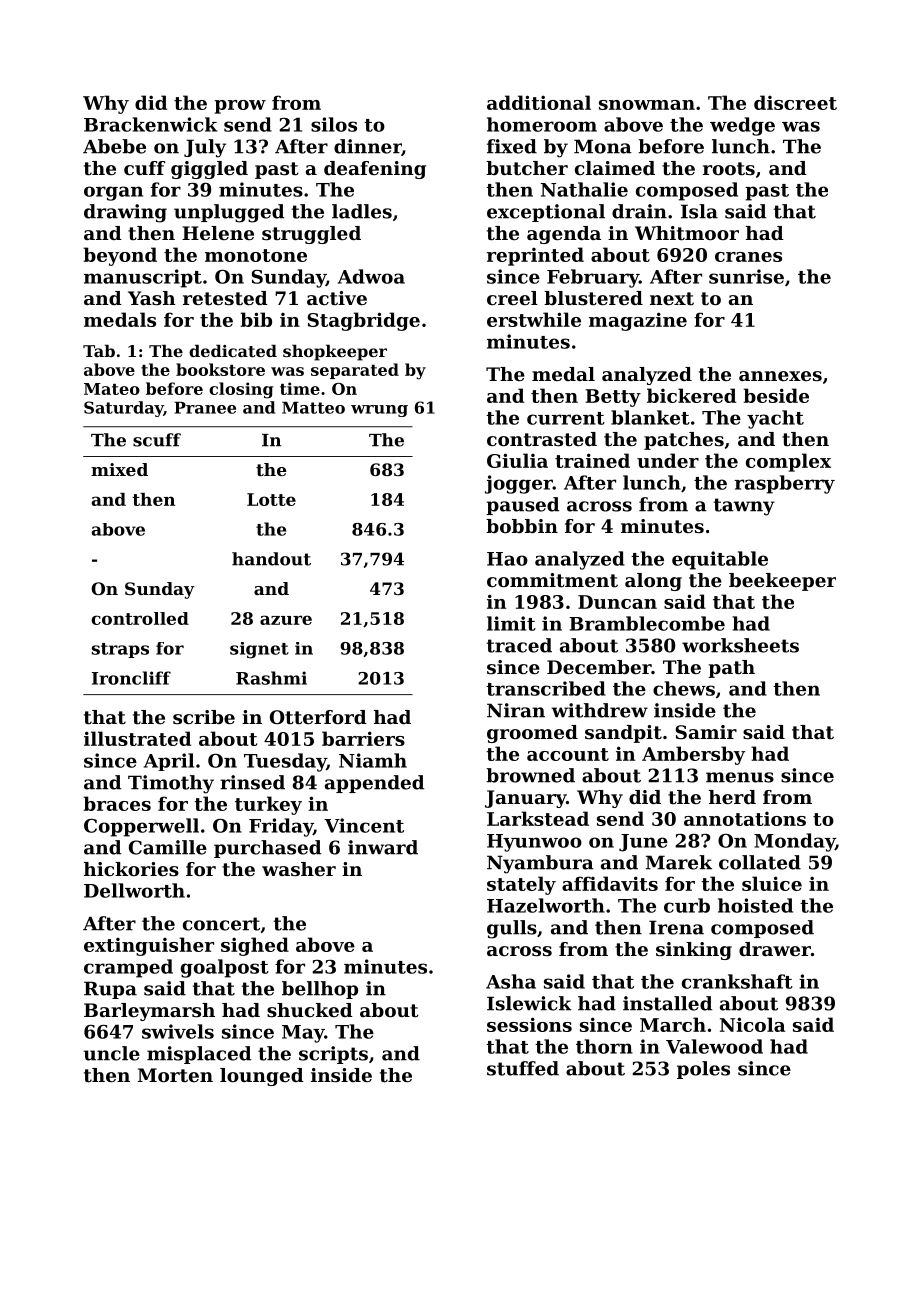 This page has width=924, height=1314. What do you see at coordinates (285, 762) in the page?
I see `Tuesday` at bounding box center [285, 762].
